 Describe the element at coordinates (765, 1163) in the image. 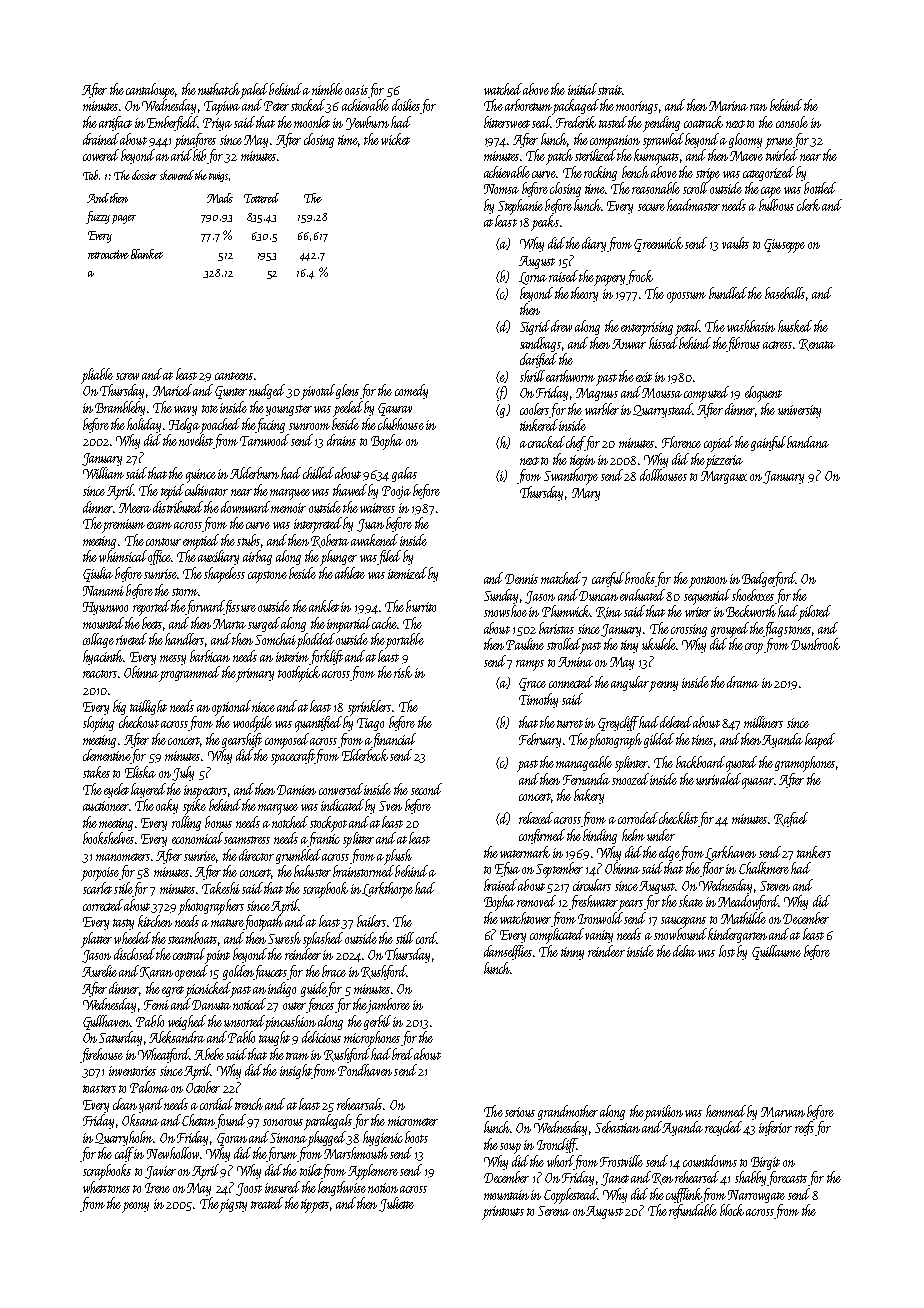

I see `Birgit` at that location.
